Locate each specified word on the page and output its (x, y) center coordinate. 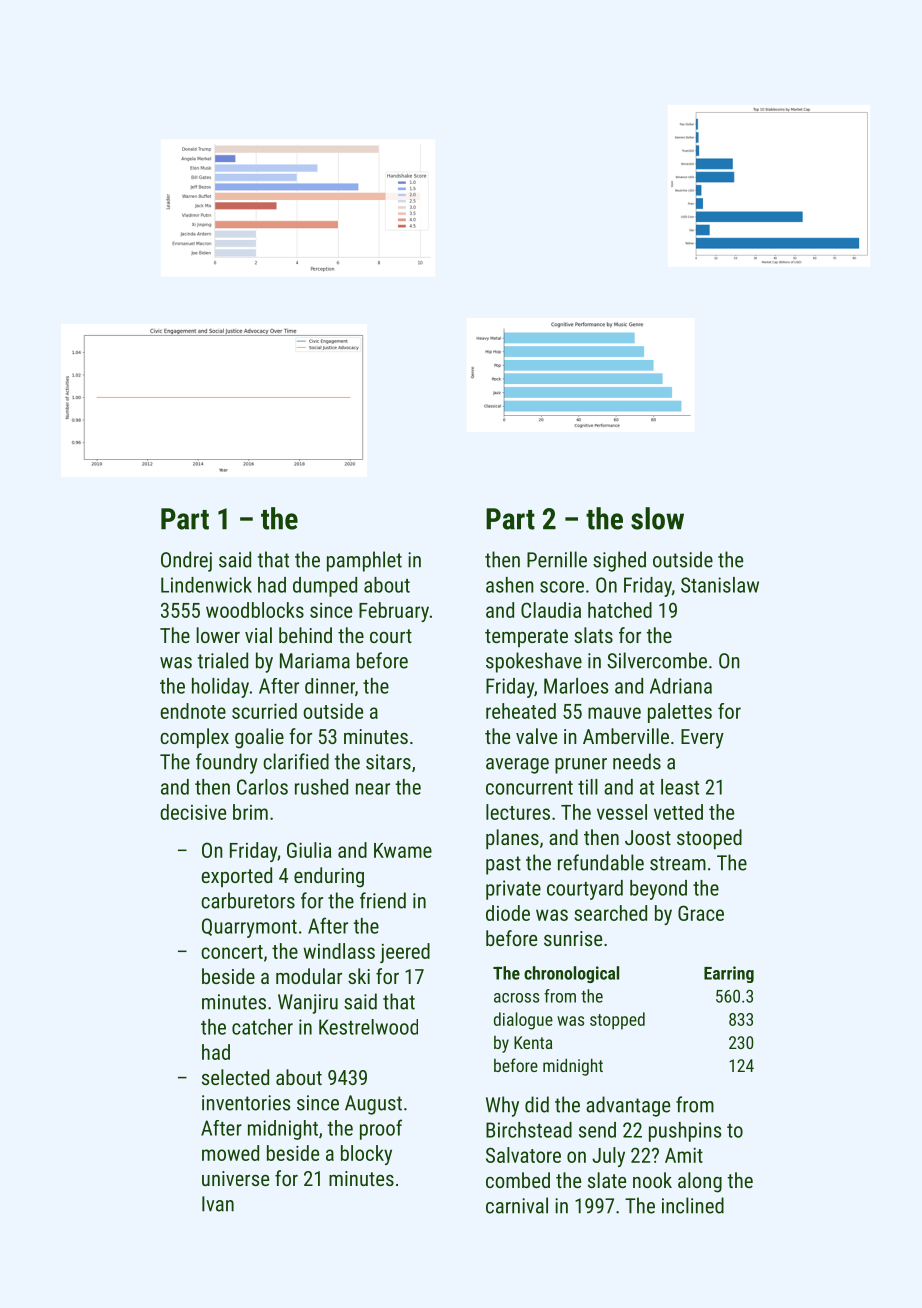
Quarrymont (249, 928)
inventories (246, 1103)
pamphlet (364, 561)
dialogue (523, 1021)
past (503, 865)
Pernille (557, 559)
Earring (729, 974)
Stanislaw (720, 585)
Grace (701, 913)
